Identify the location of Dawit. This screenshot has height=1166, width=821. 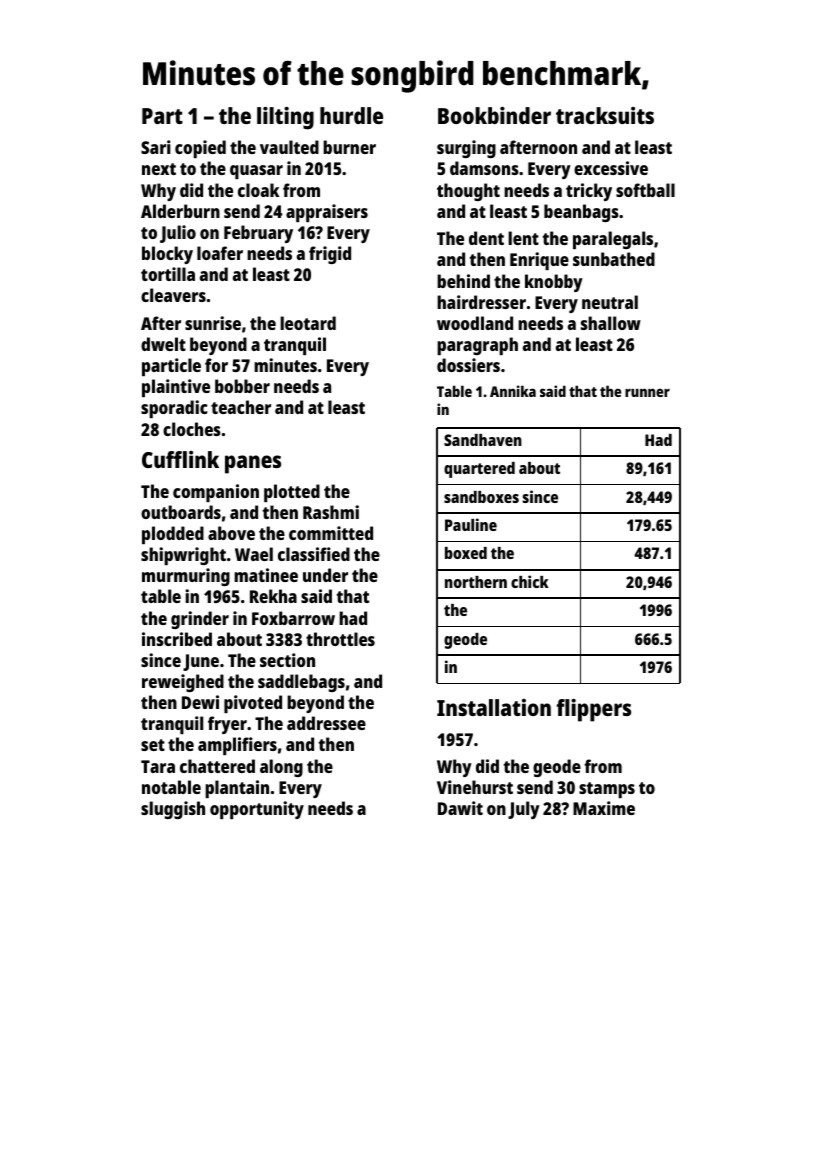
(460, 808).
